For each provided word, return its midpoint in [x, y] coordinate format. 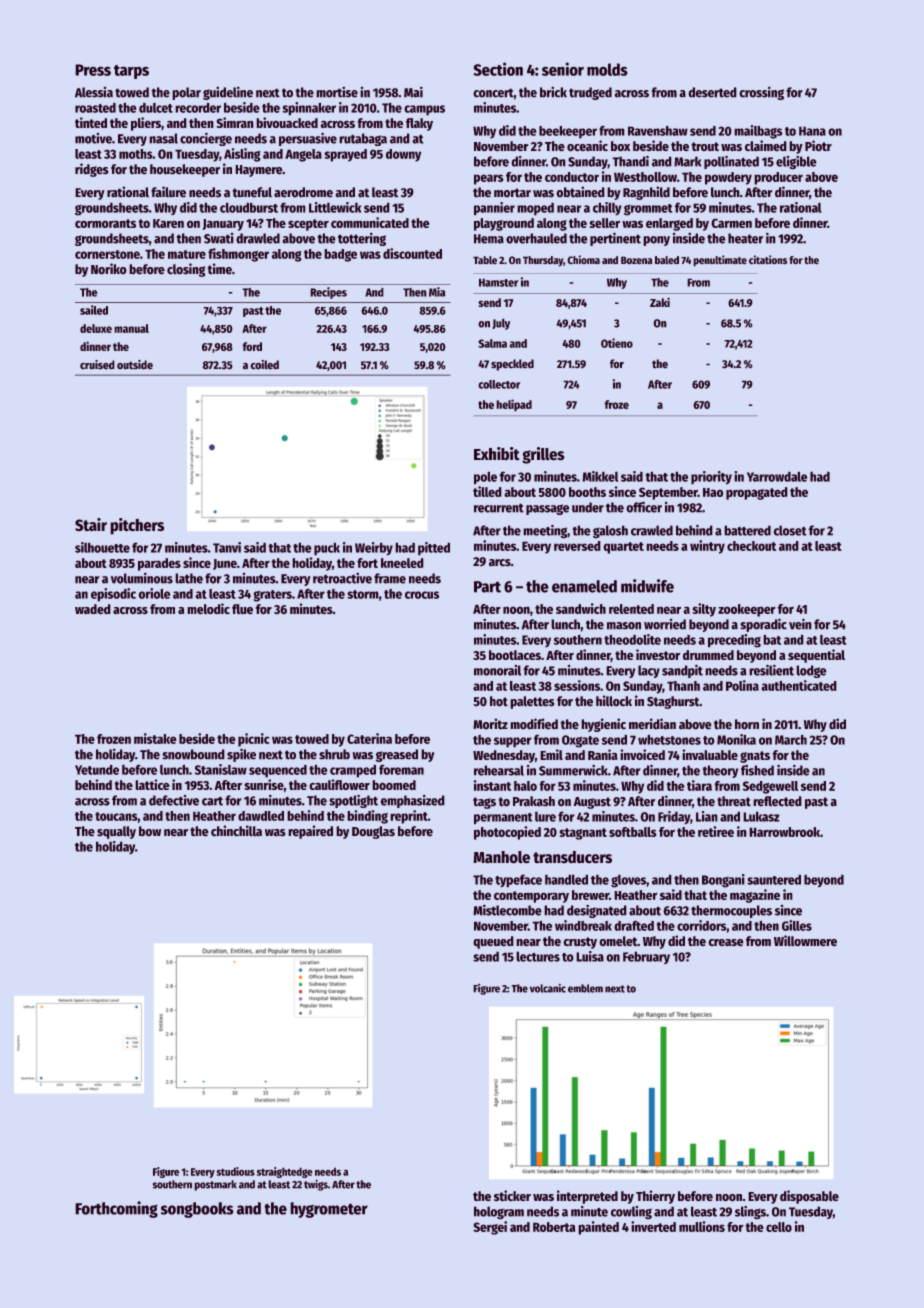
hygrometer [329, 1210]
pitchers [137, 526]
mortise [337, 92]
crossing [761, 93]
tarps [131, 72]
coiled [264, 365]
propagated [757, 493]
